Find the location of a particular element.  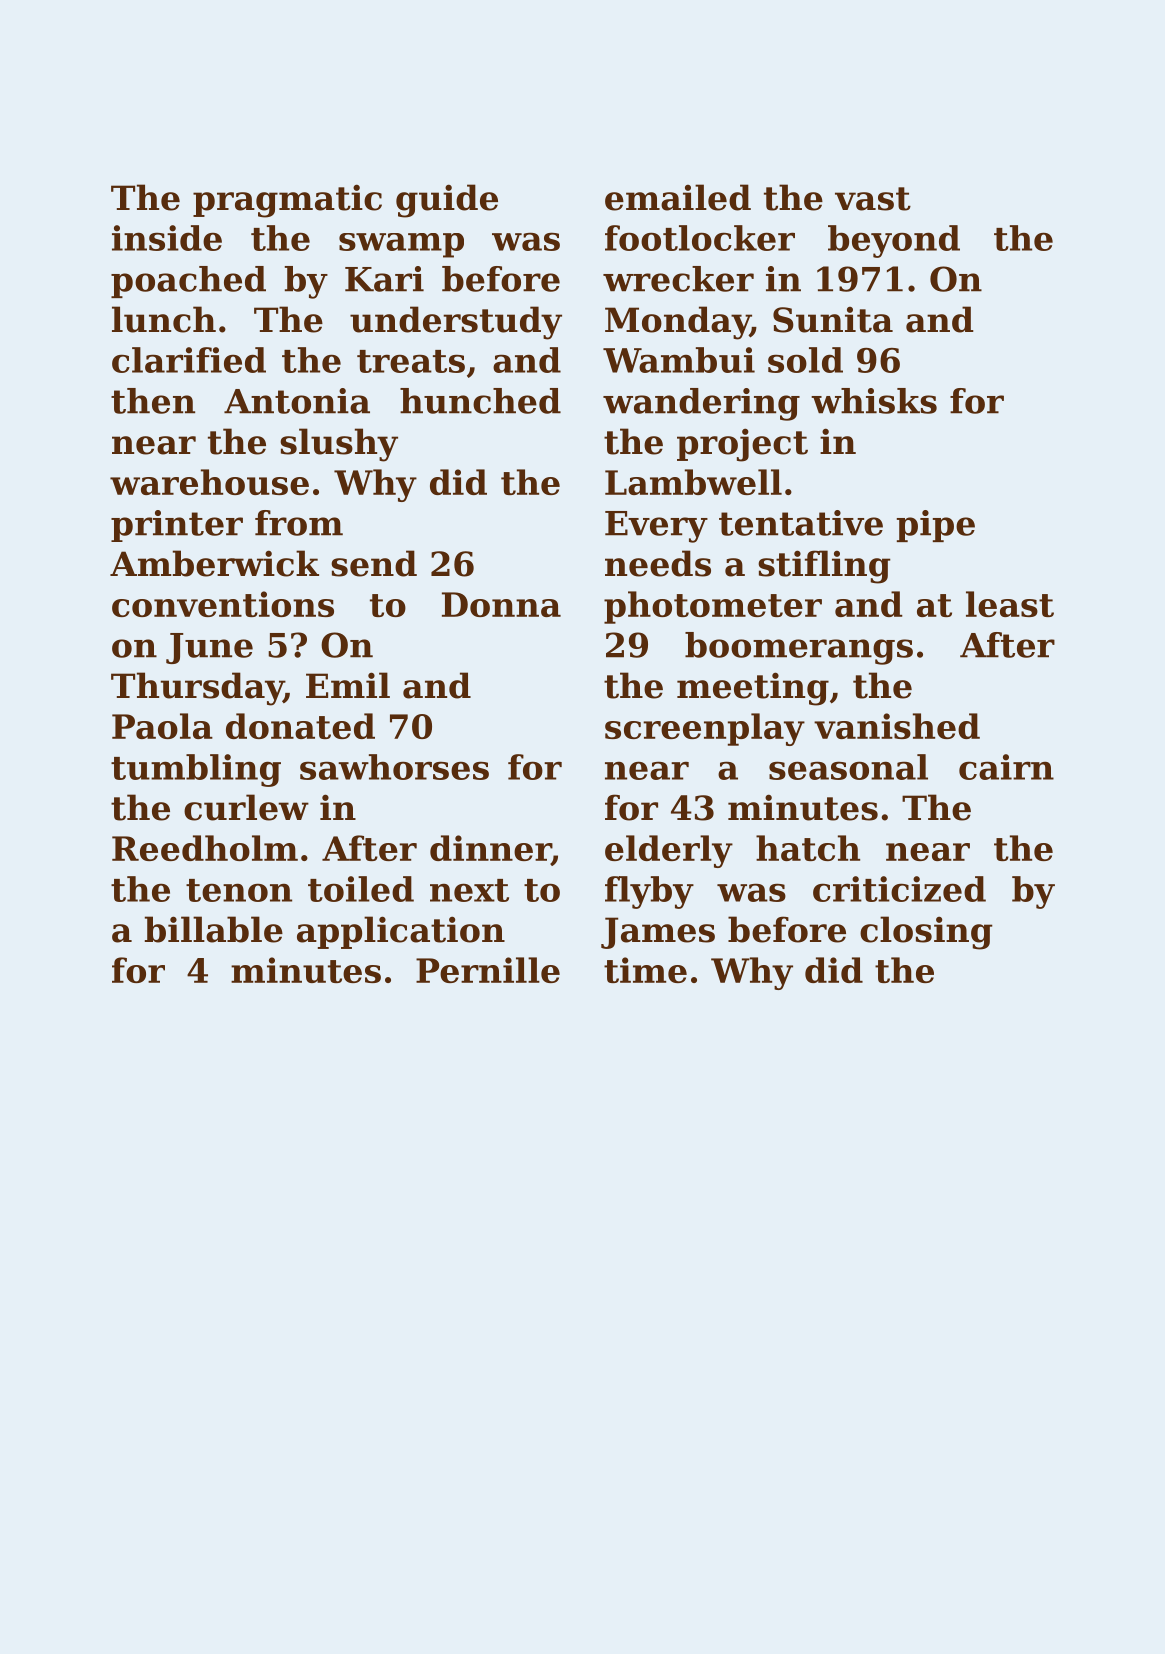

emailed is located at coordinates (678, 197).
